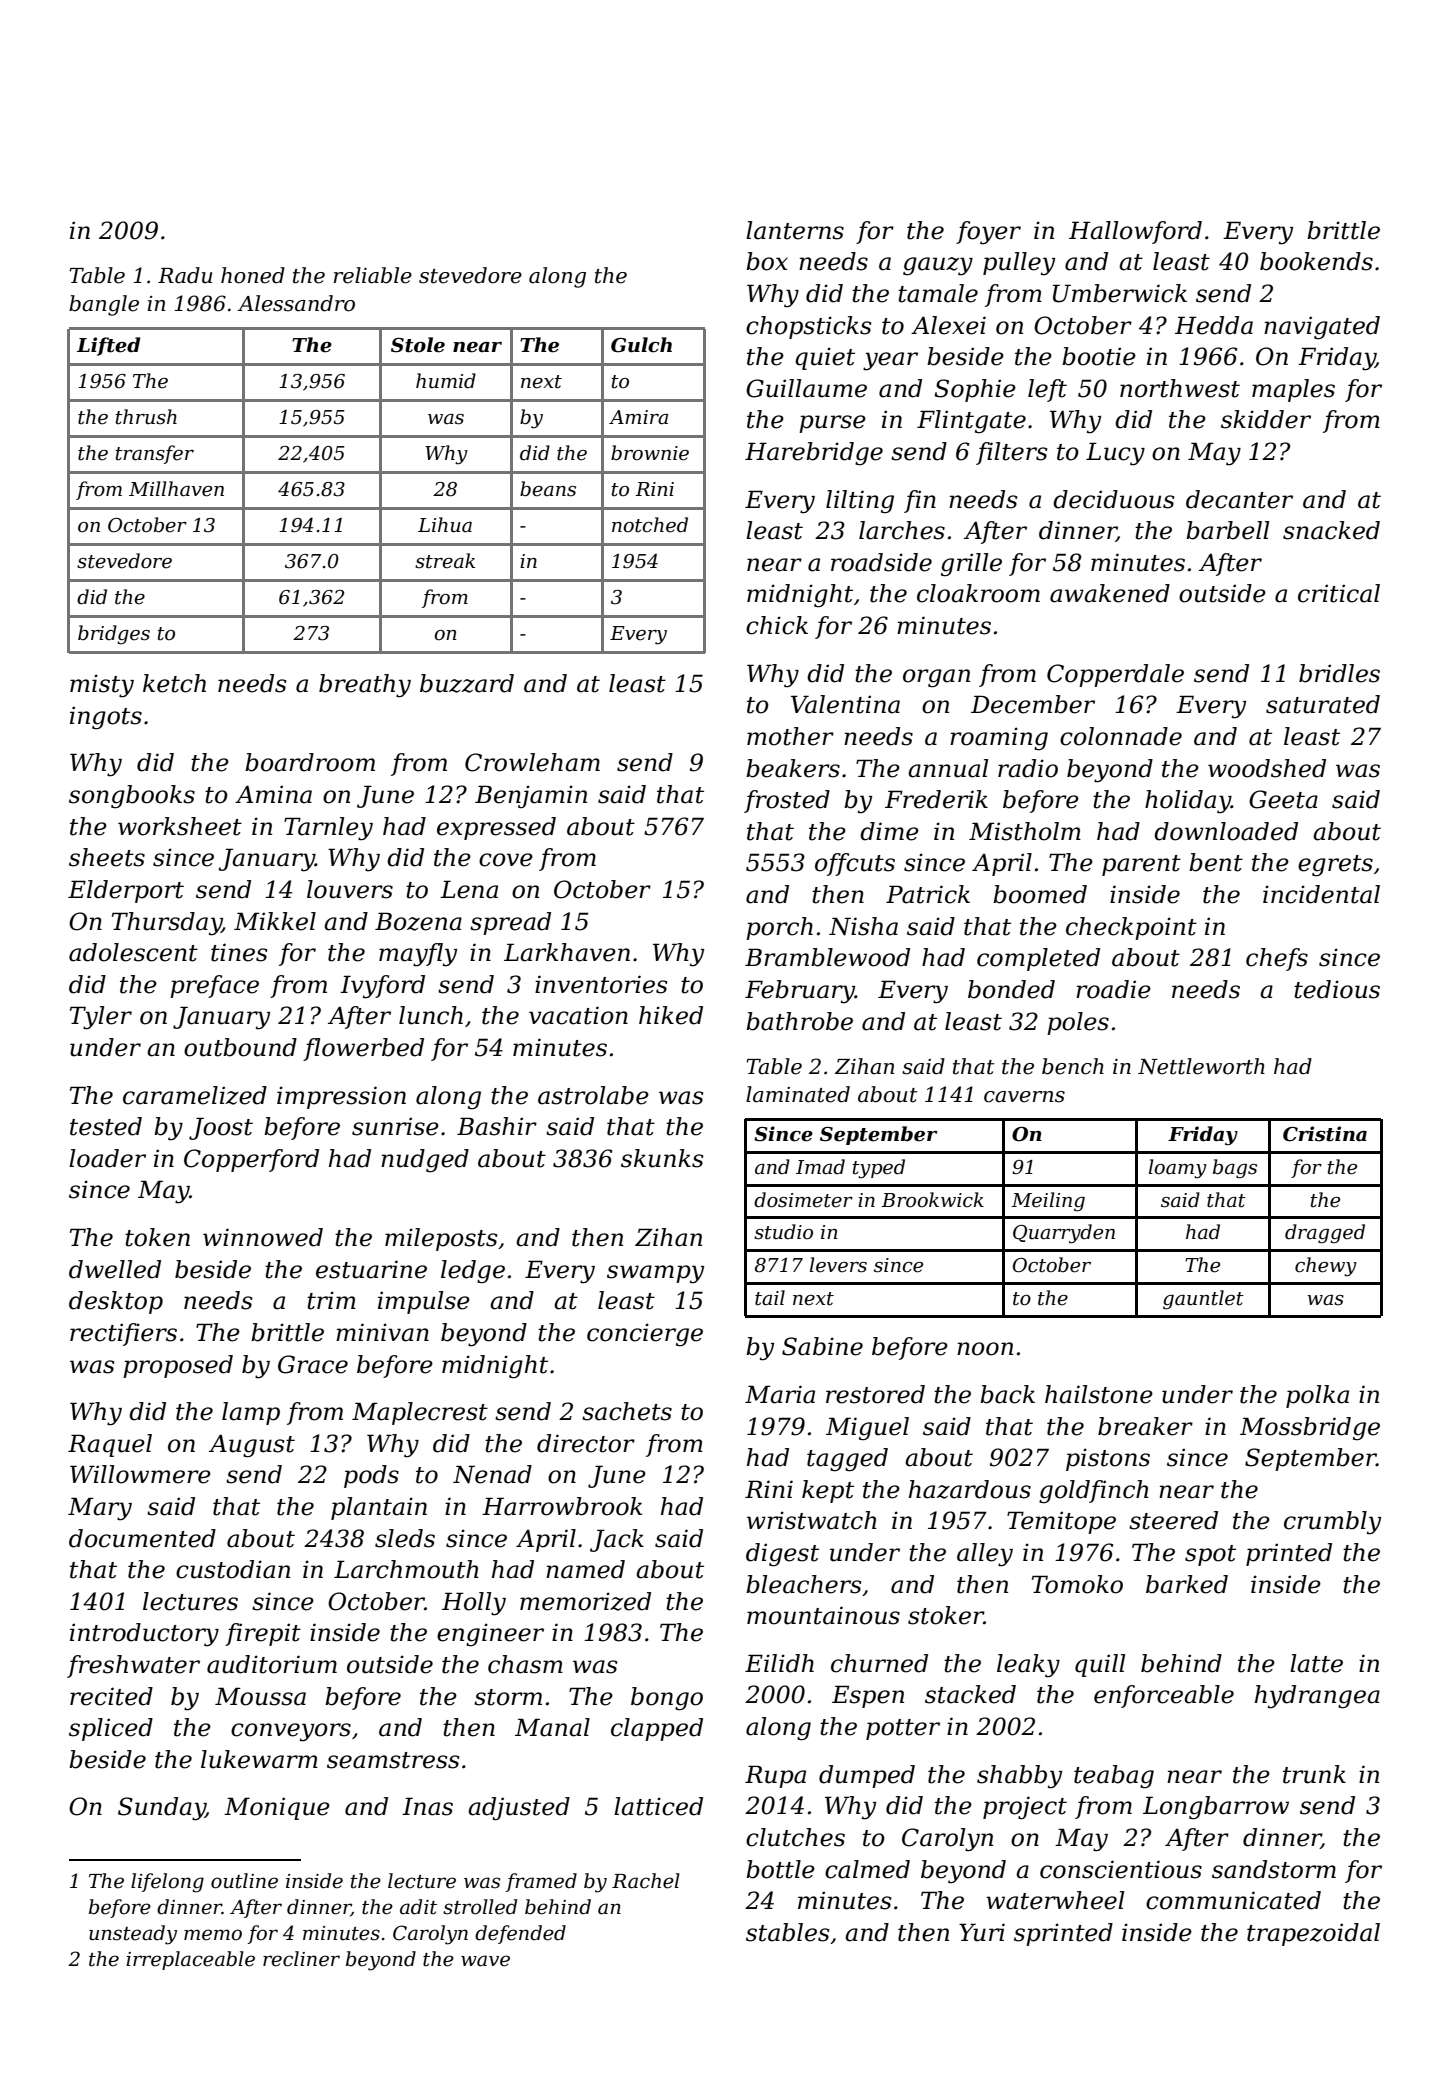  What do you see at coordinates (982, 1932) in the page?
I see `Yuri` at bounding box center [982, 1932].
